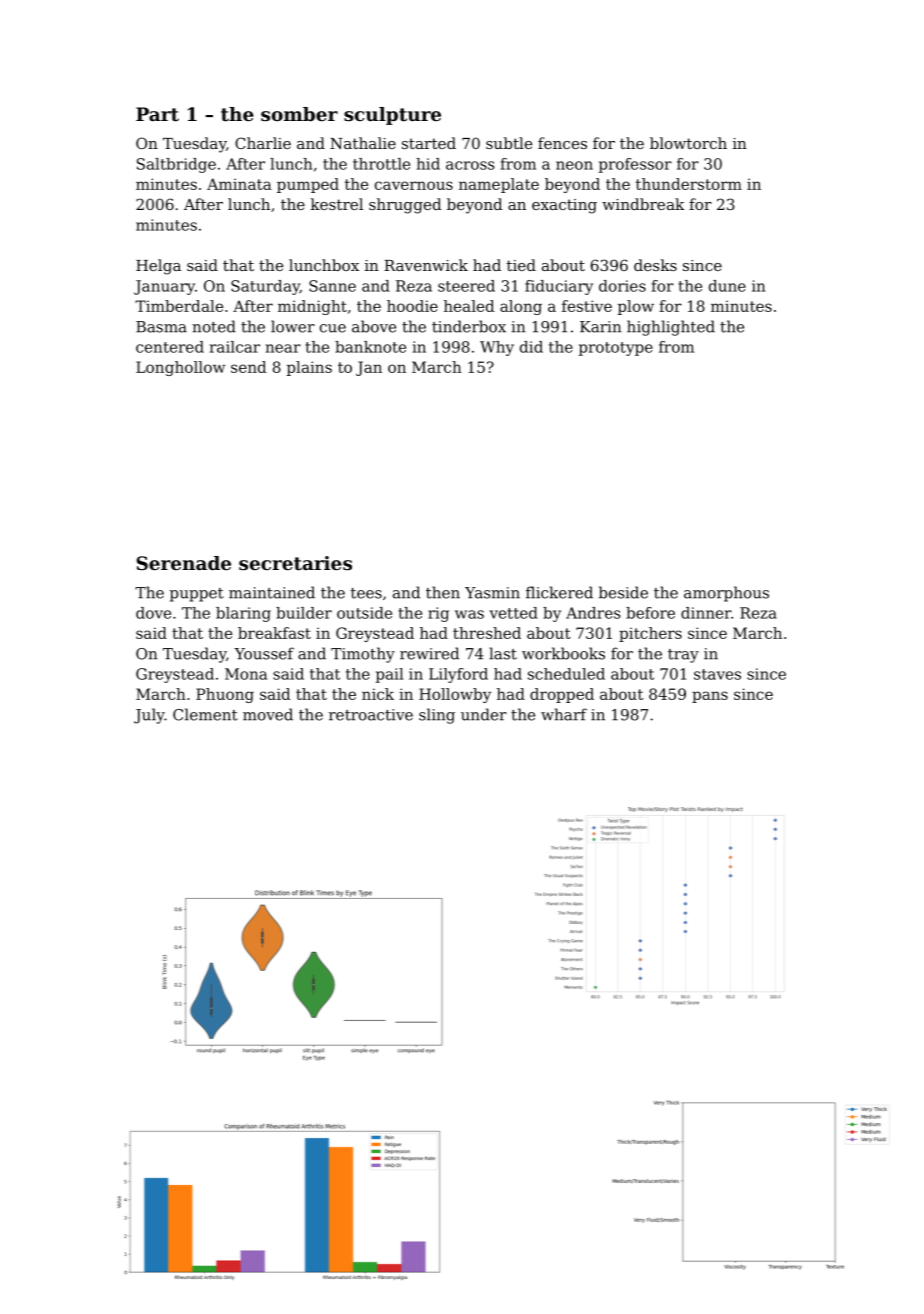 The image size is (924, 1314). I want to click on blowtorch, so click(688, 143).
